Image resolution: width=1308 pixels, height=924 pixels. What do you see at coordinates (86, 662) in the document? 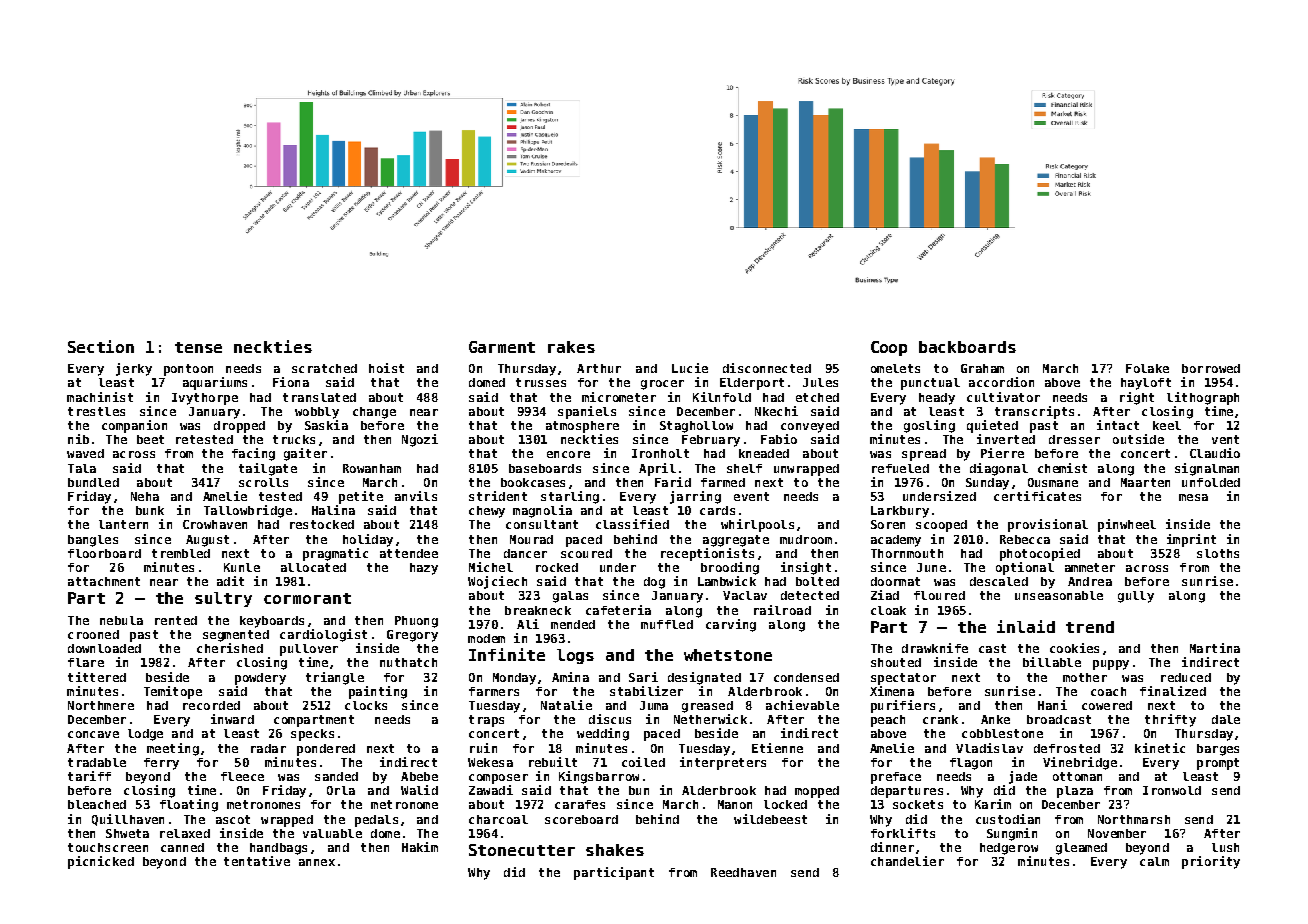
I see `flare` at bounding box center [86, 662].
